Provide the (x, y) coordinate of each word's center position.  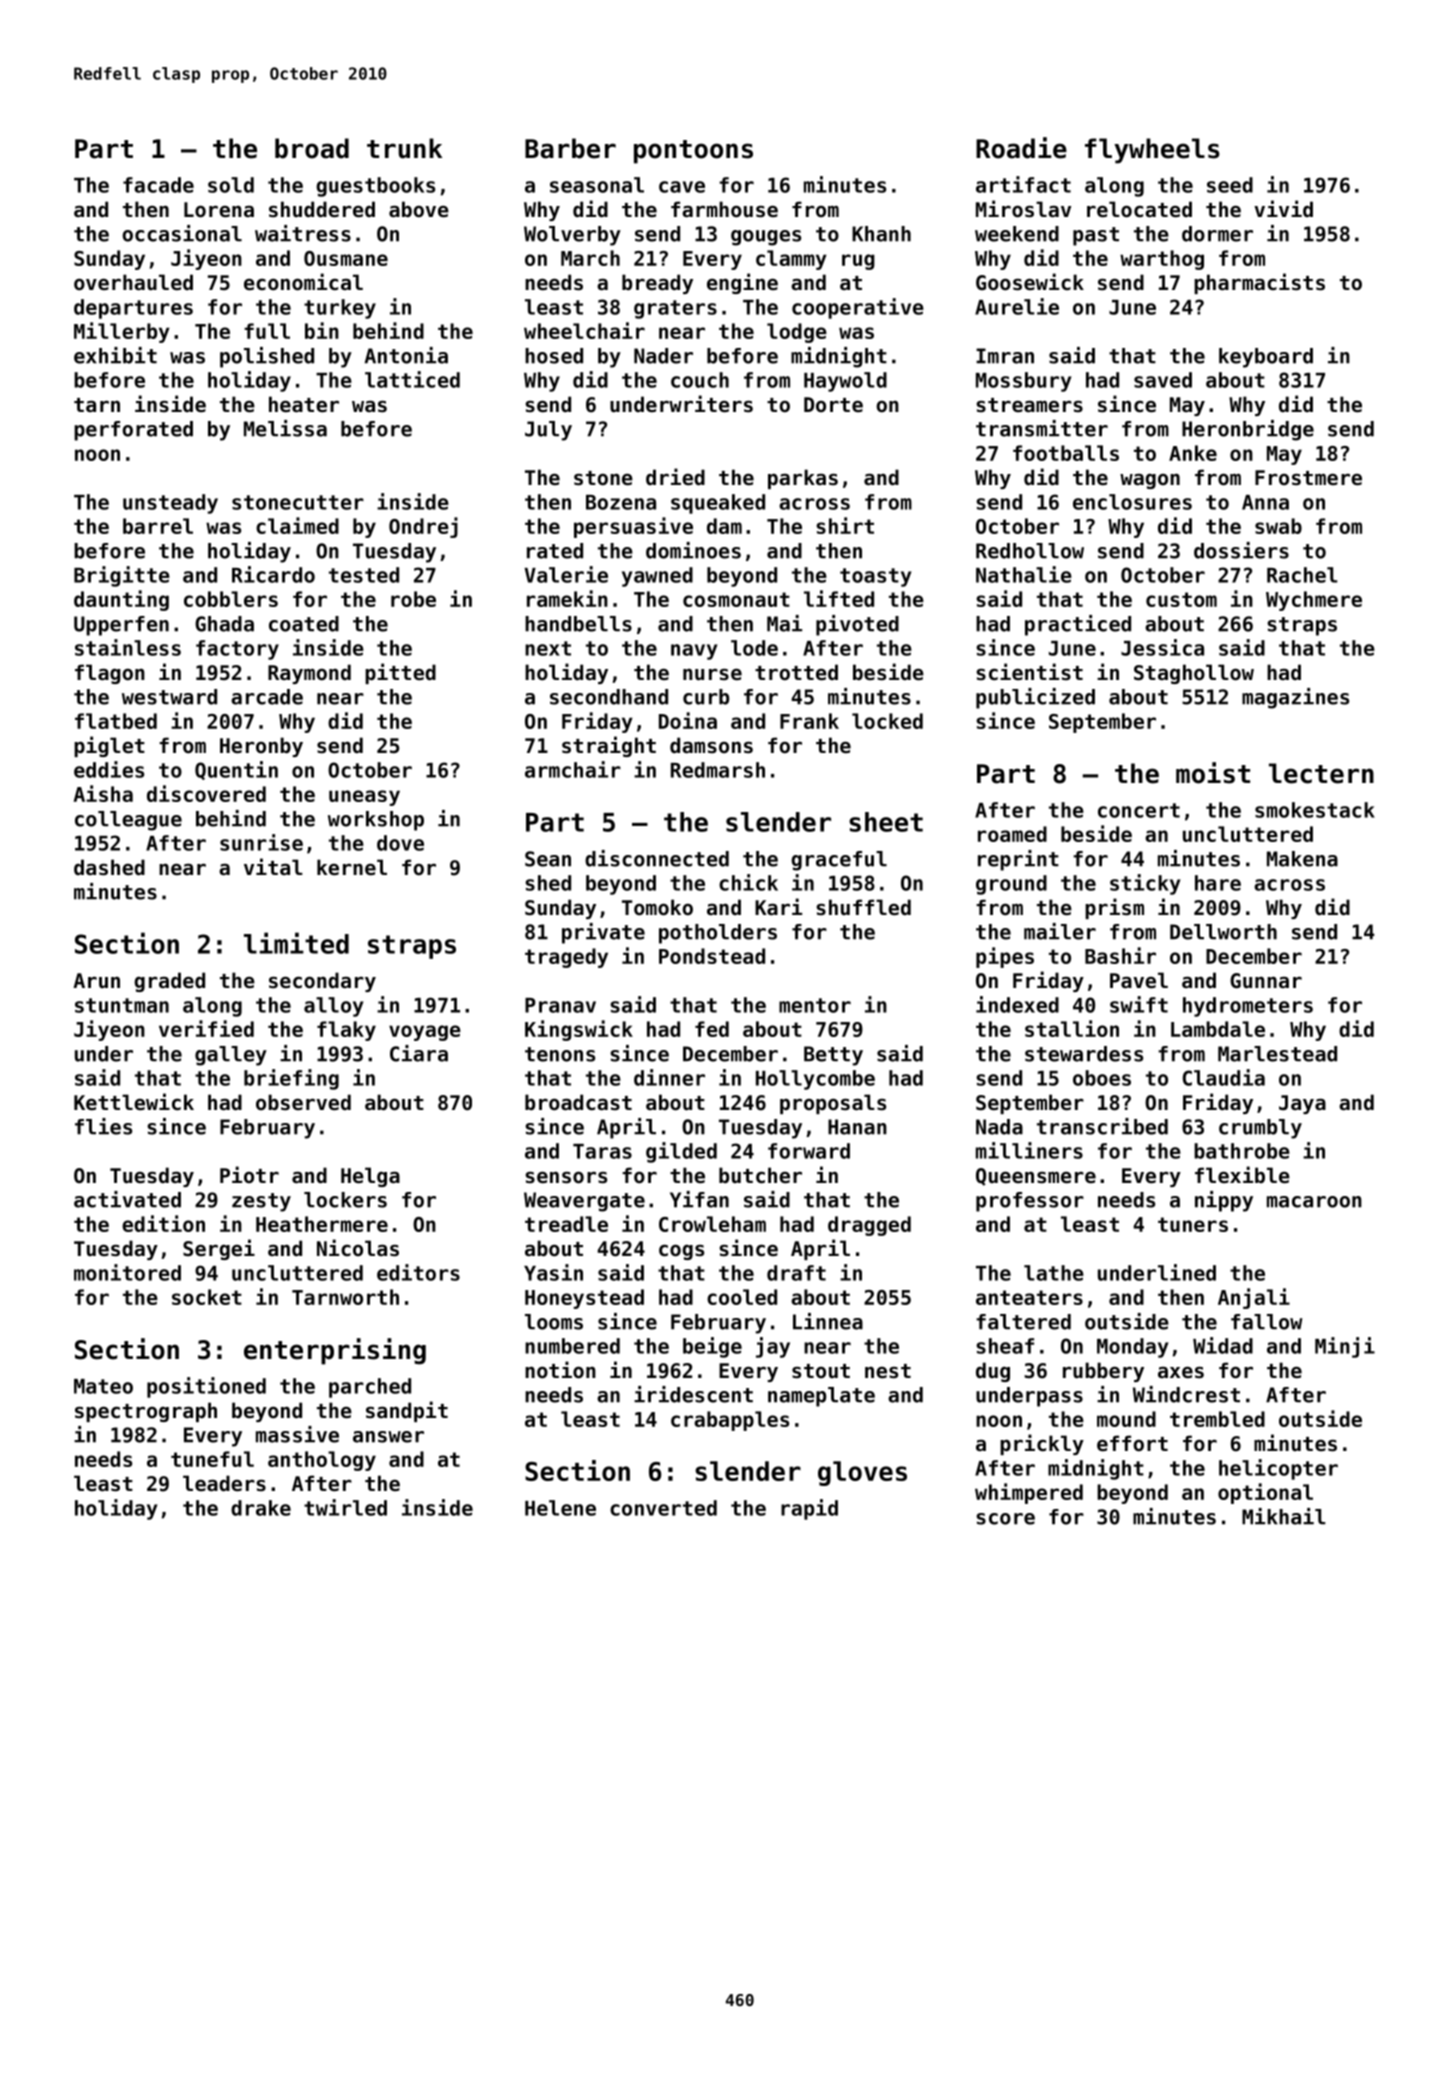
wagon (1150, 481)
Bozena (621, 502)
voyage (425, 1033)
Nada (999, 1127)
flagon (110, 674)
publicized (1035, 698)
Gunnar (1266, 981)
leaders (224, 1483)
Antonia (406, 355)
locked (887, 721)
